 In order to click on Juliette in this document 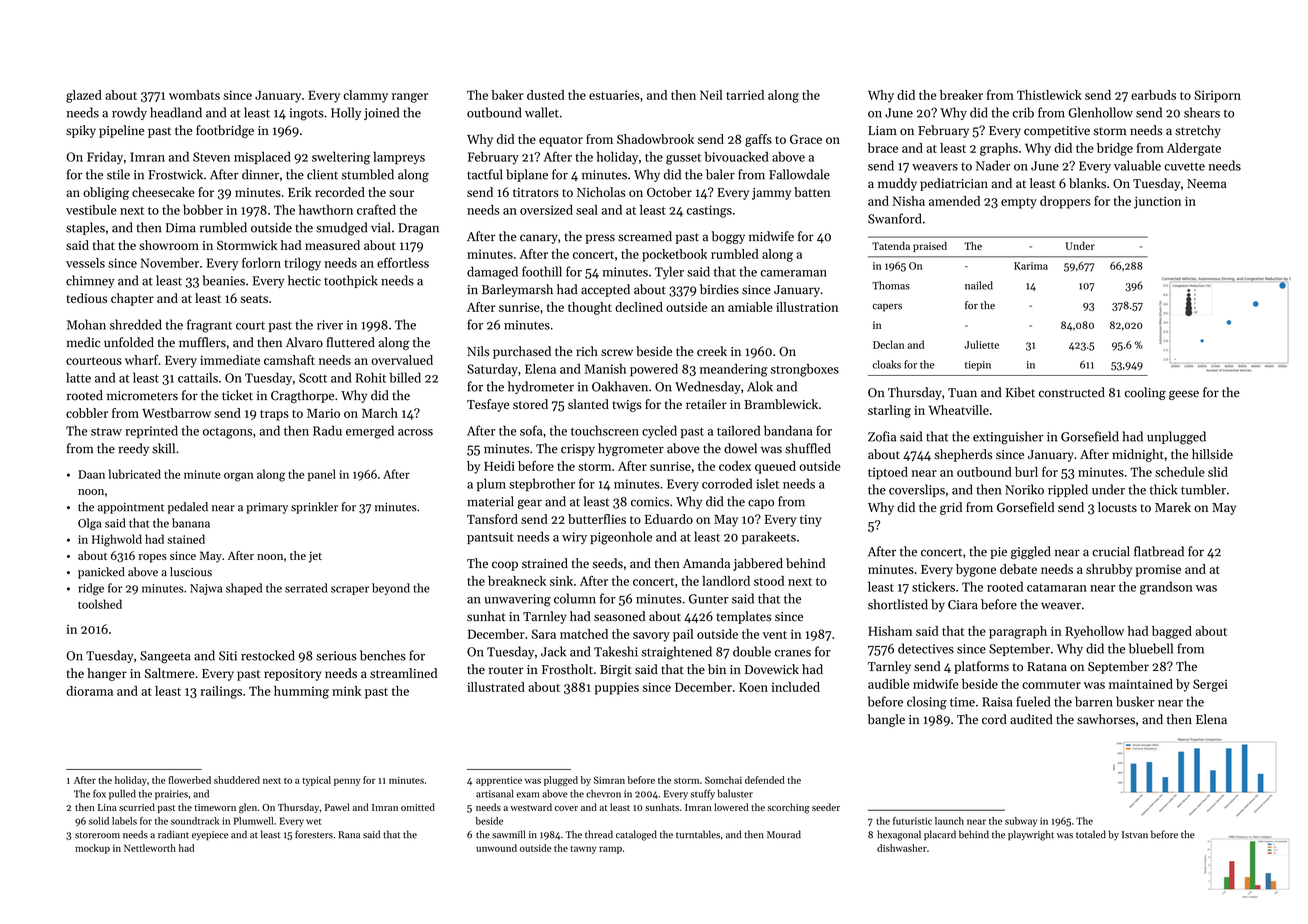, I will do `click(981, 344)`.
